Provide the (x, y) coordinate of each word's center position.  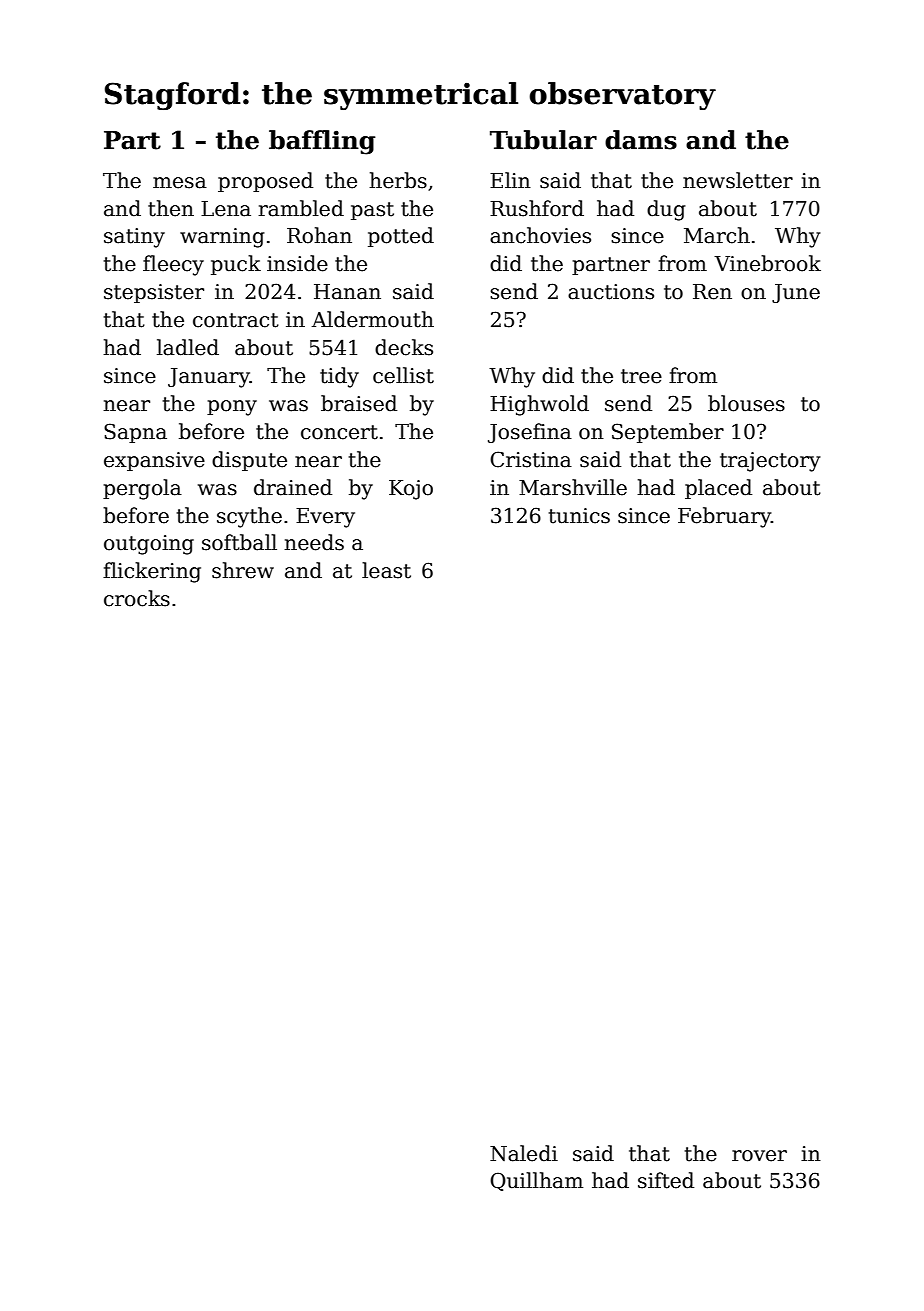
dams (641, 140)
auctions (611, 292)
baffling (322, 142)
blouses (746, 403)
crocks (137, 598)
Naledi (524, 1153)
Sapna (135, 433)
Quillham (536, 1181)
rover (759, 1156)
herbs (398, 180)
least (386, 570)
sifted (666, 1180)
